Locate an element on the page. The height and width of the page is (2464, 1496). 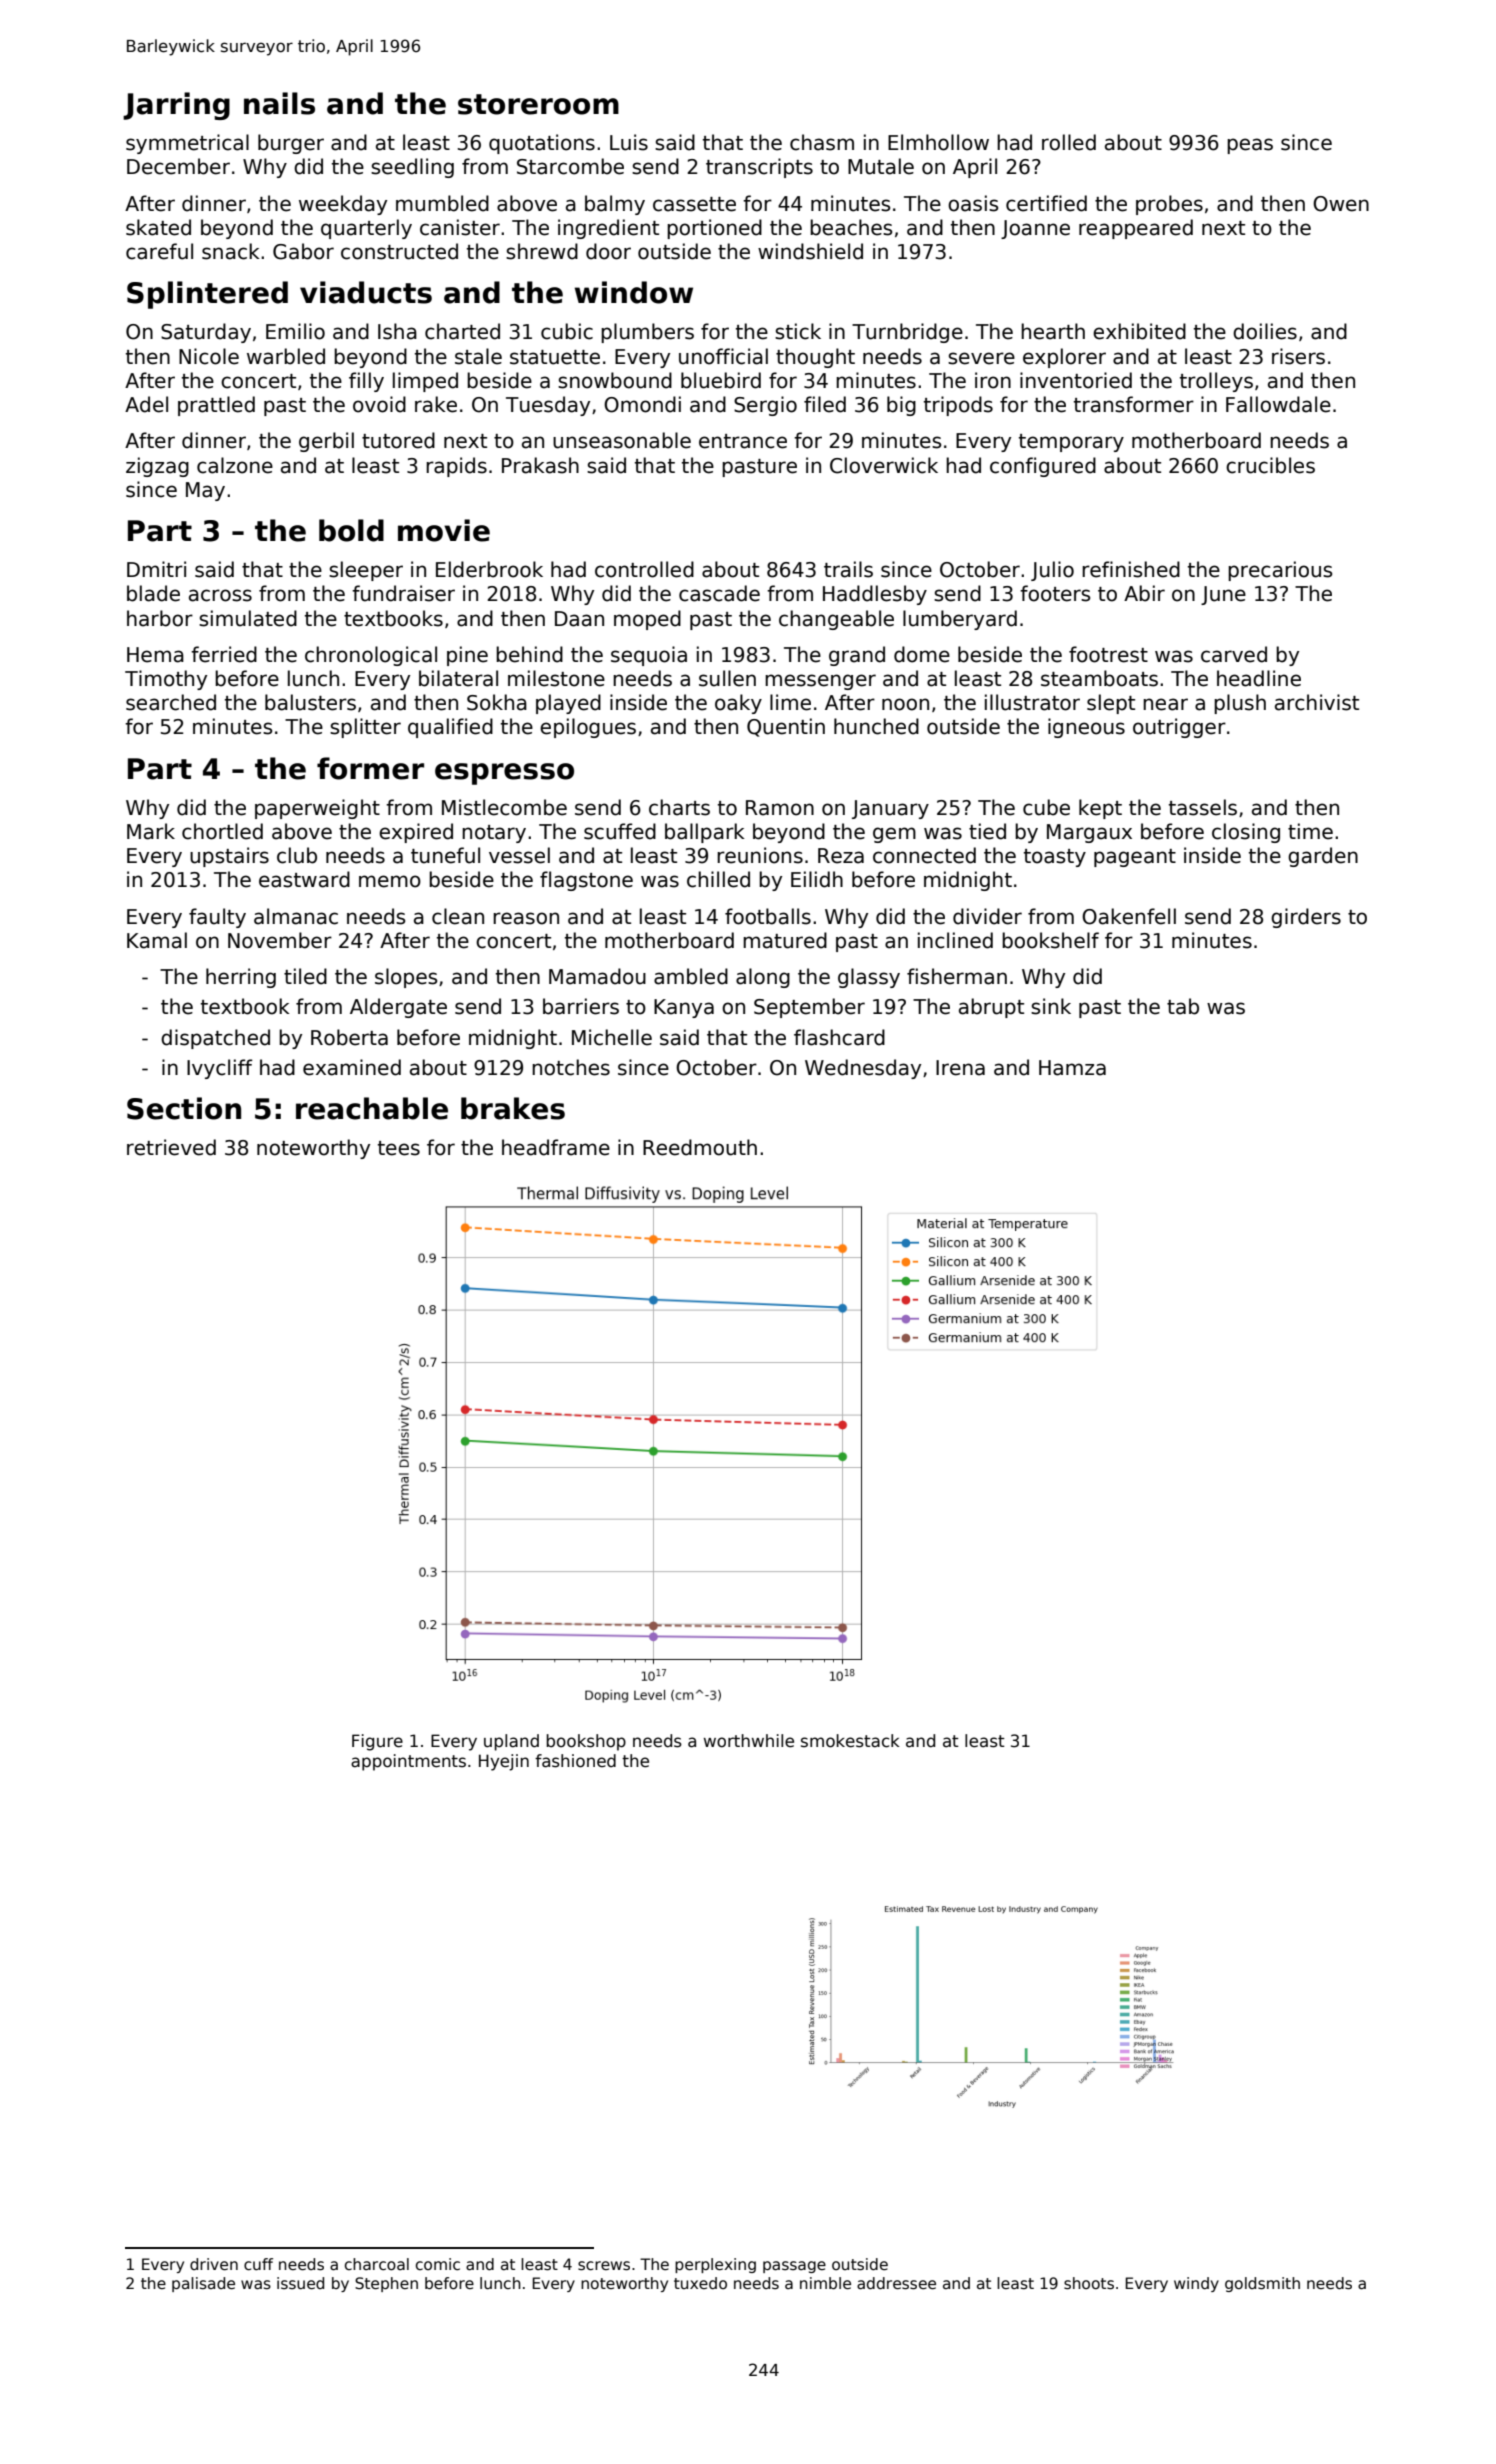
driven is located at coordinates (214, 2264).
